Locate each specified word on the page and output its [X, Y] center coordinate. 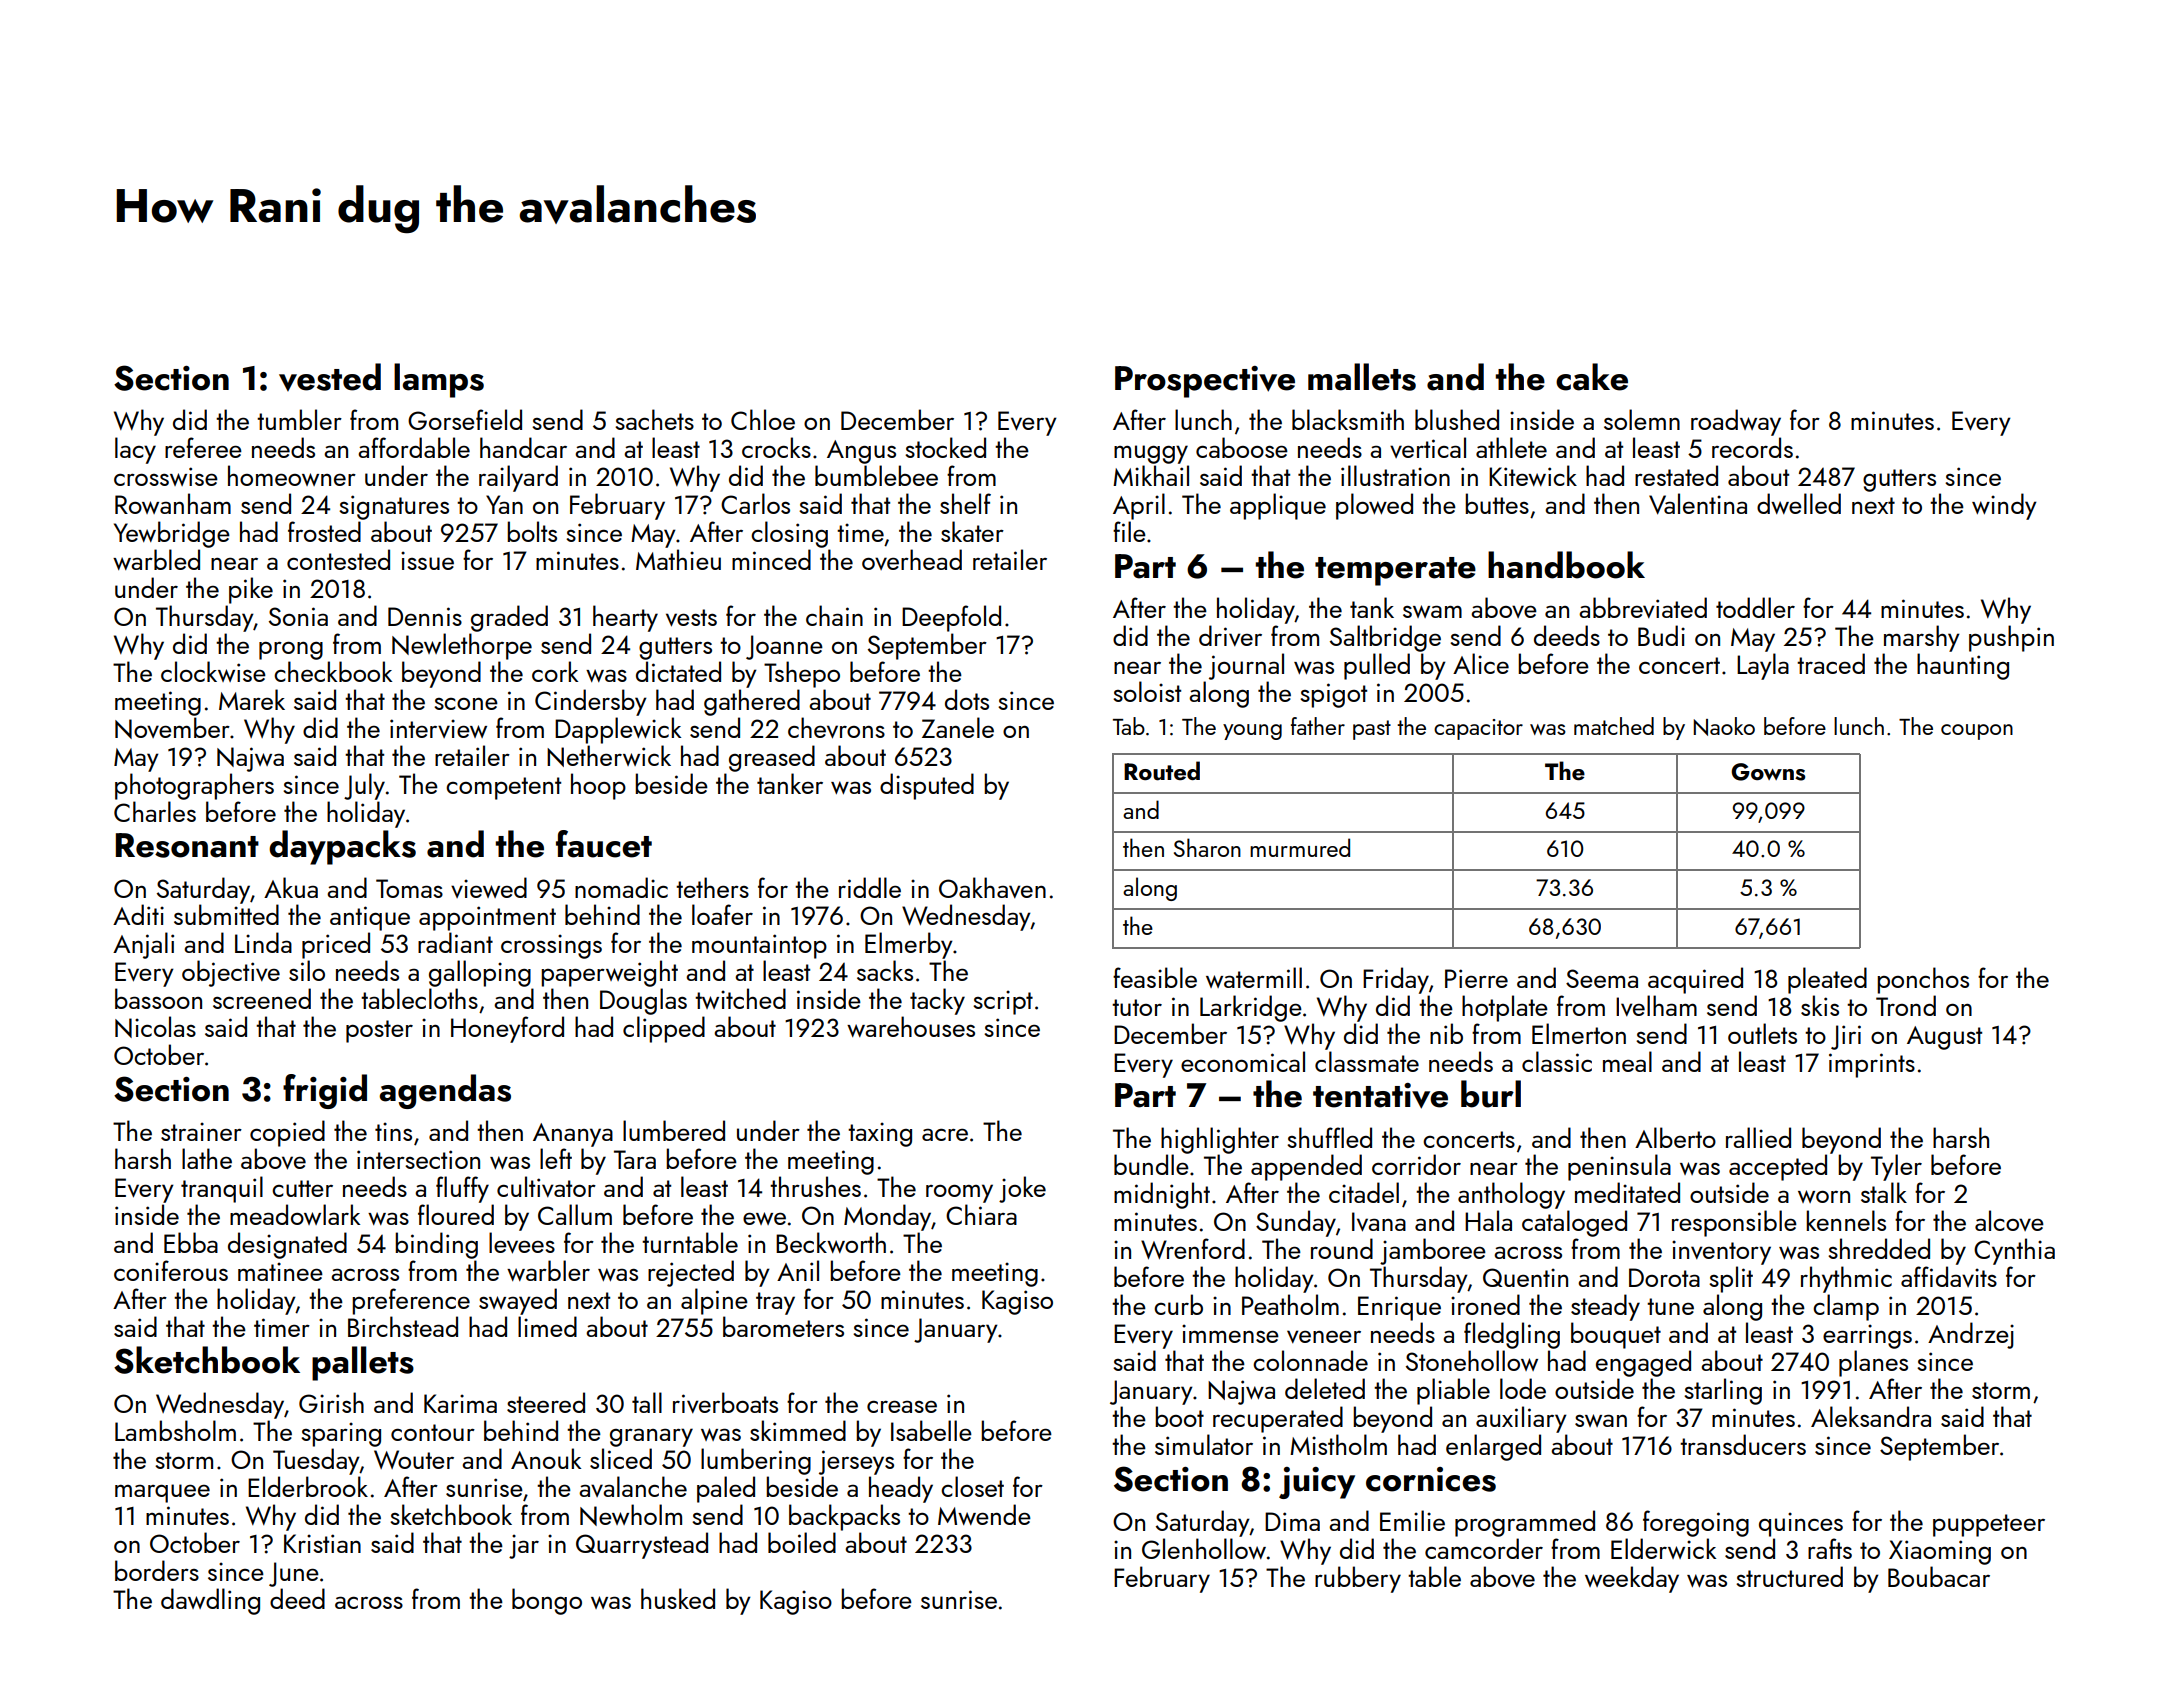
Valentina [1698, 504]
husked [678, 1598]
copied [287, 1133]
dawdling [210, 1601]
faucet [604, 844]
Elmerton [1579, 1033]
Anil [798, 1270]
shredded [1879, 1248]
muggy [1151, 454]
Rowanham [173, 503]
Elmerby [909, 945]
